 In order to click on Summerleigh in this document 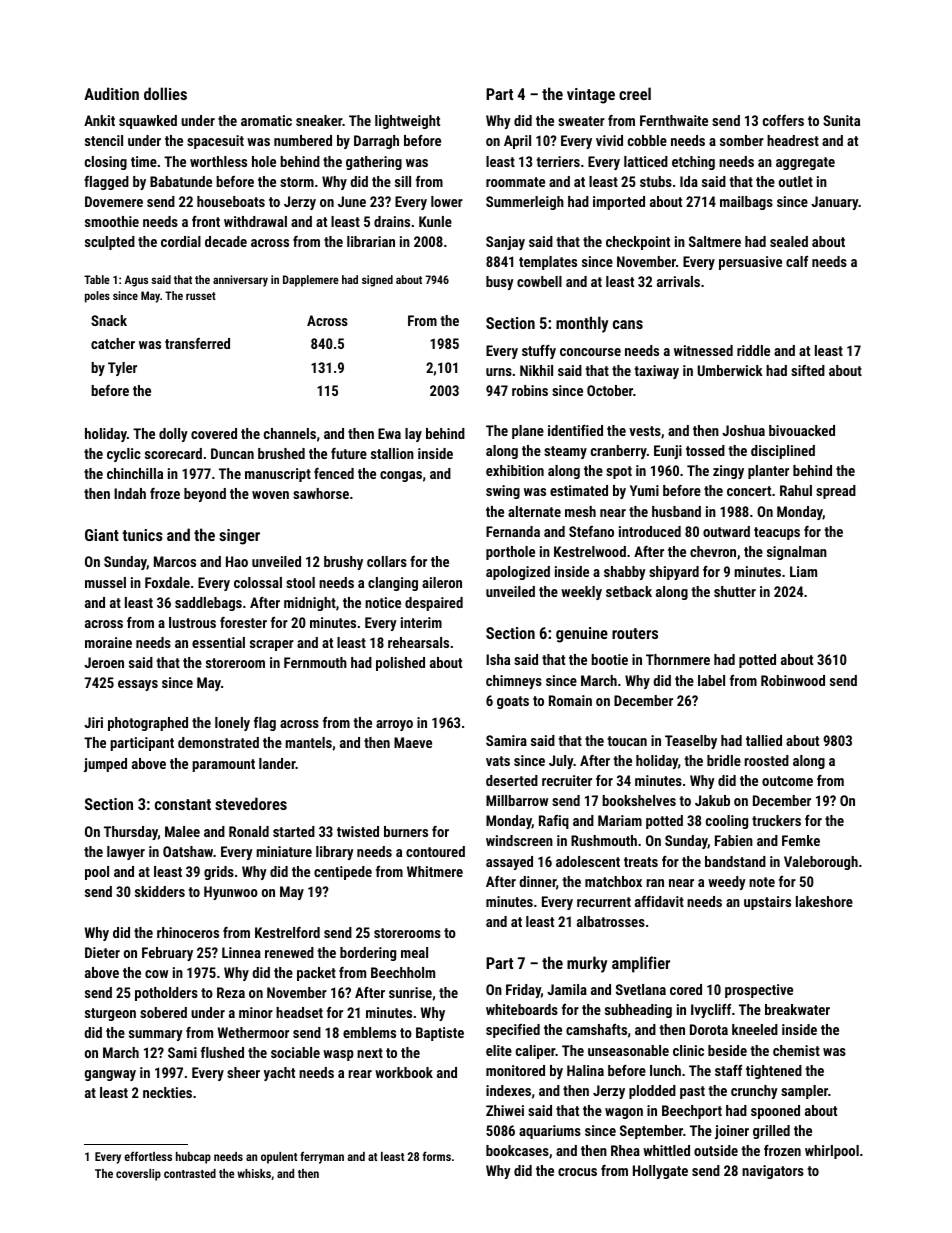, I will do `click(525, 203)`.
